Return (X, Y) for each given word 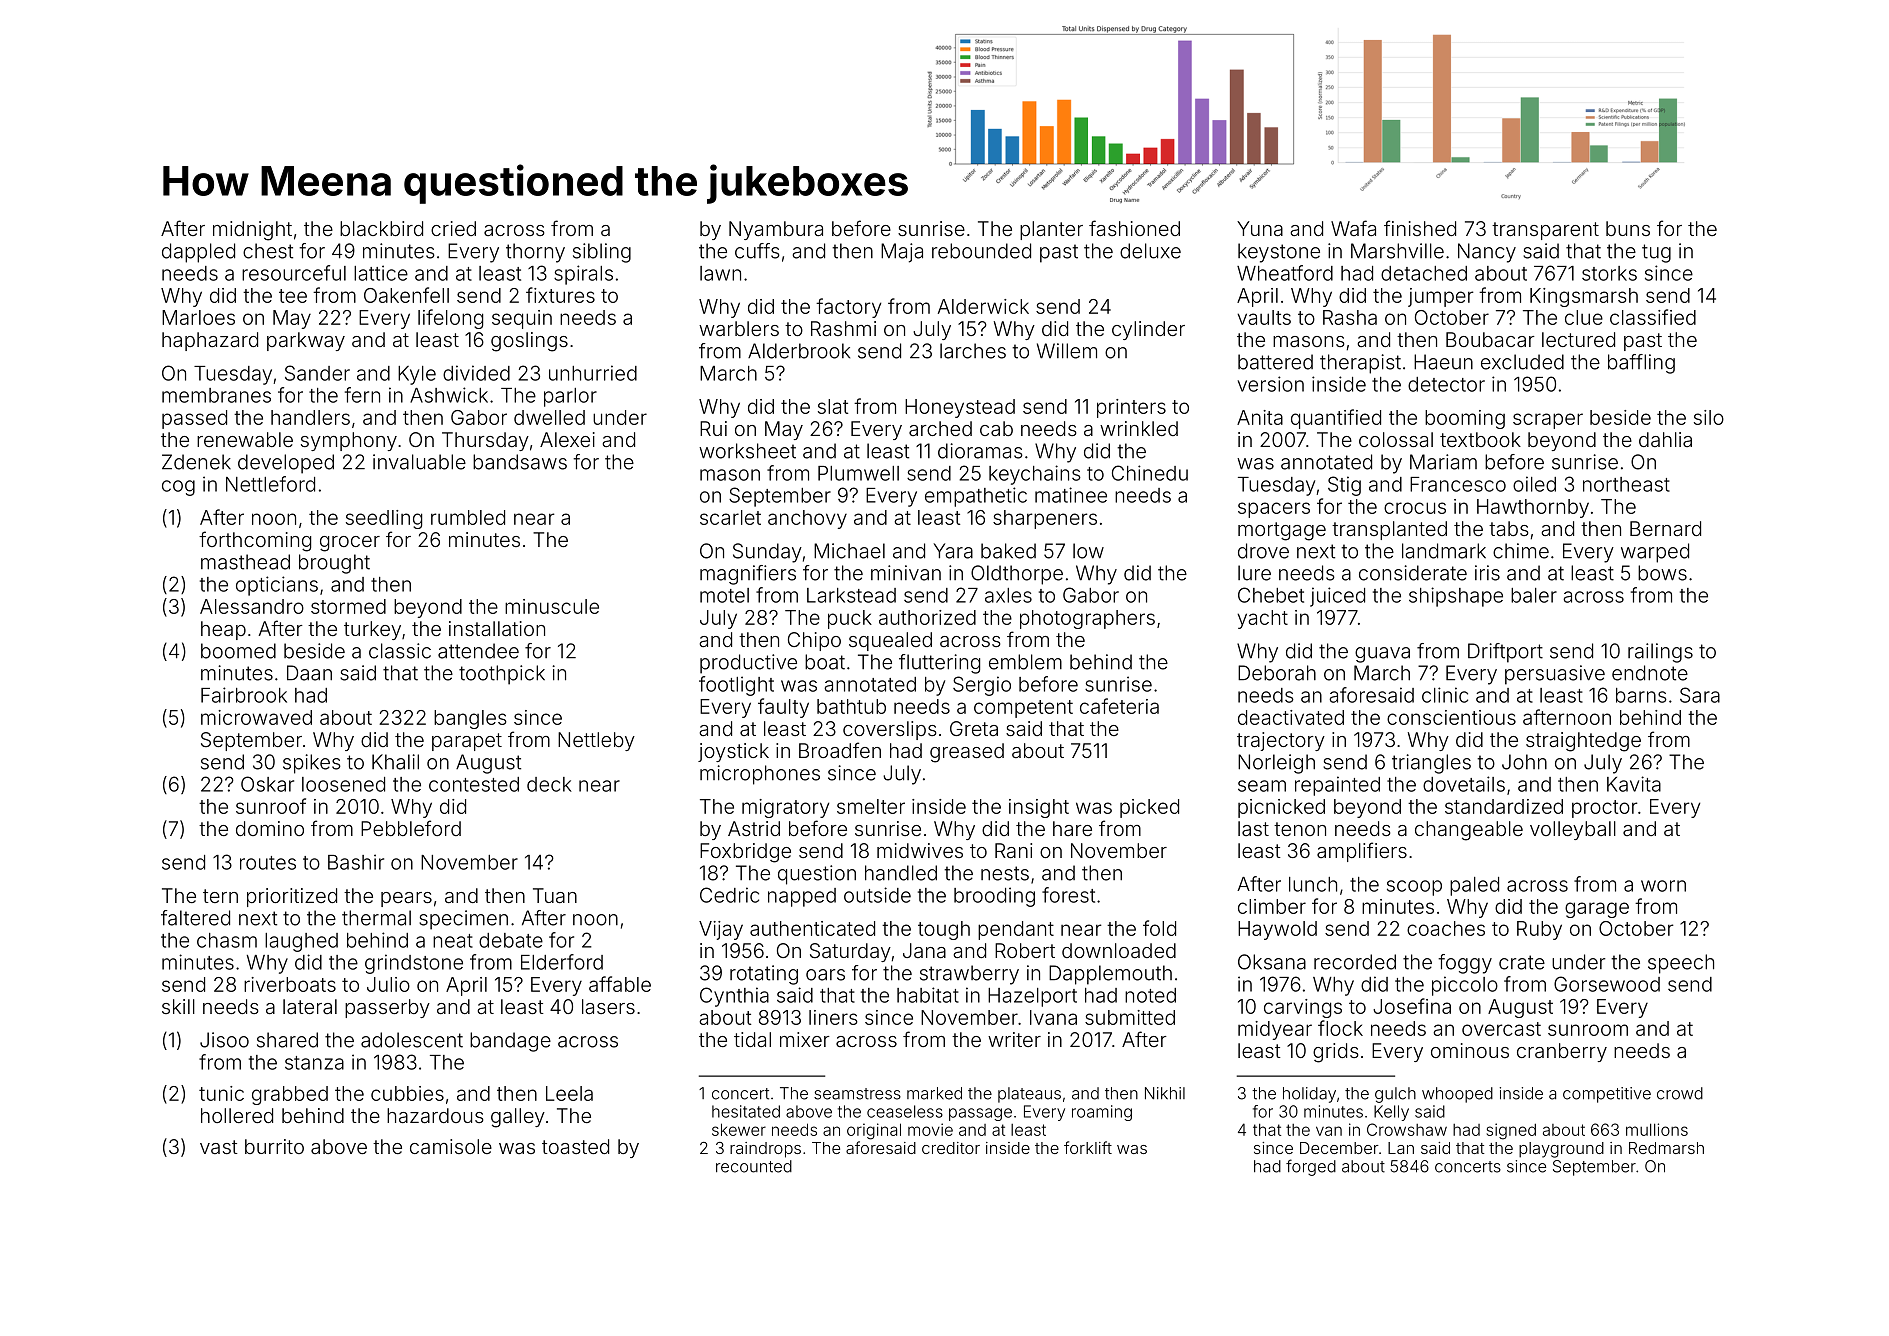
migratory (785, 808)
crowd (1680, 1093)
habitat (928, 995)
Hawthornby (1533, 508)
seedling (384, 519)
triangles (1431, 764)
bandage (510, 1042)
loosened (343, 784)
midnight (252, 231)
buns (1628, 228)
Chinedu (1150, 473)
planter (1051, 230)
